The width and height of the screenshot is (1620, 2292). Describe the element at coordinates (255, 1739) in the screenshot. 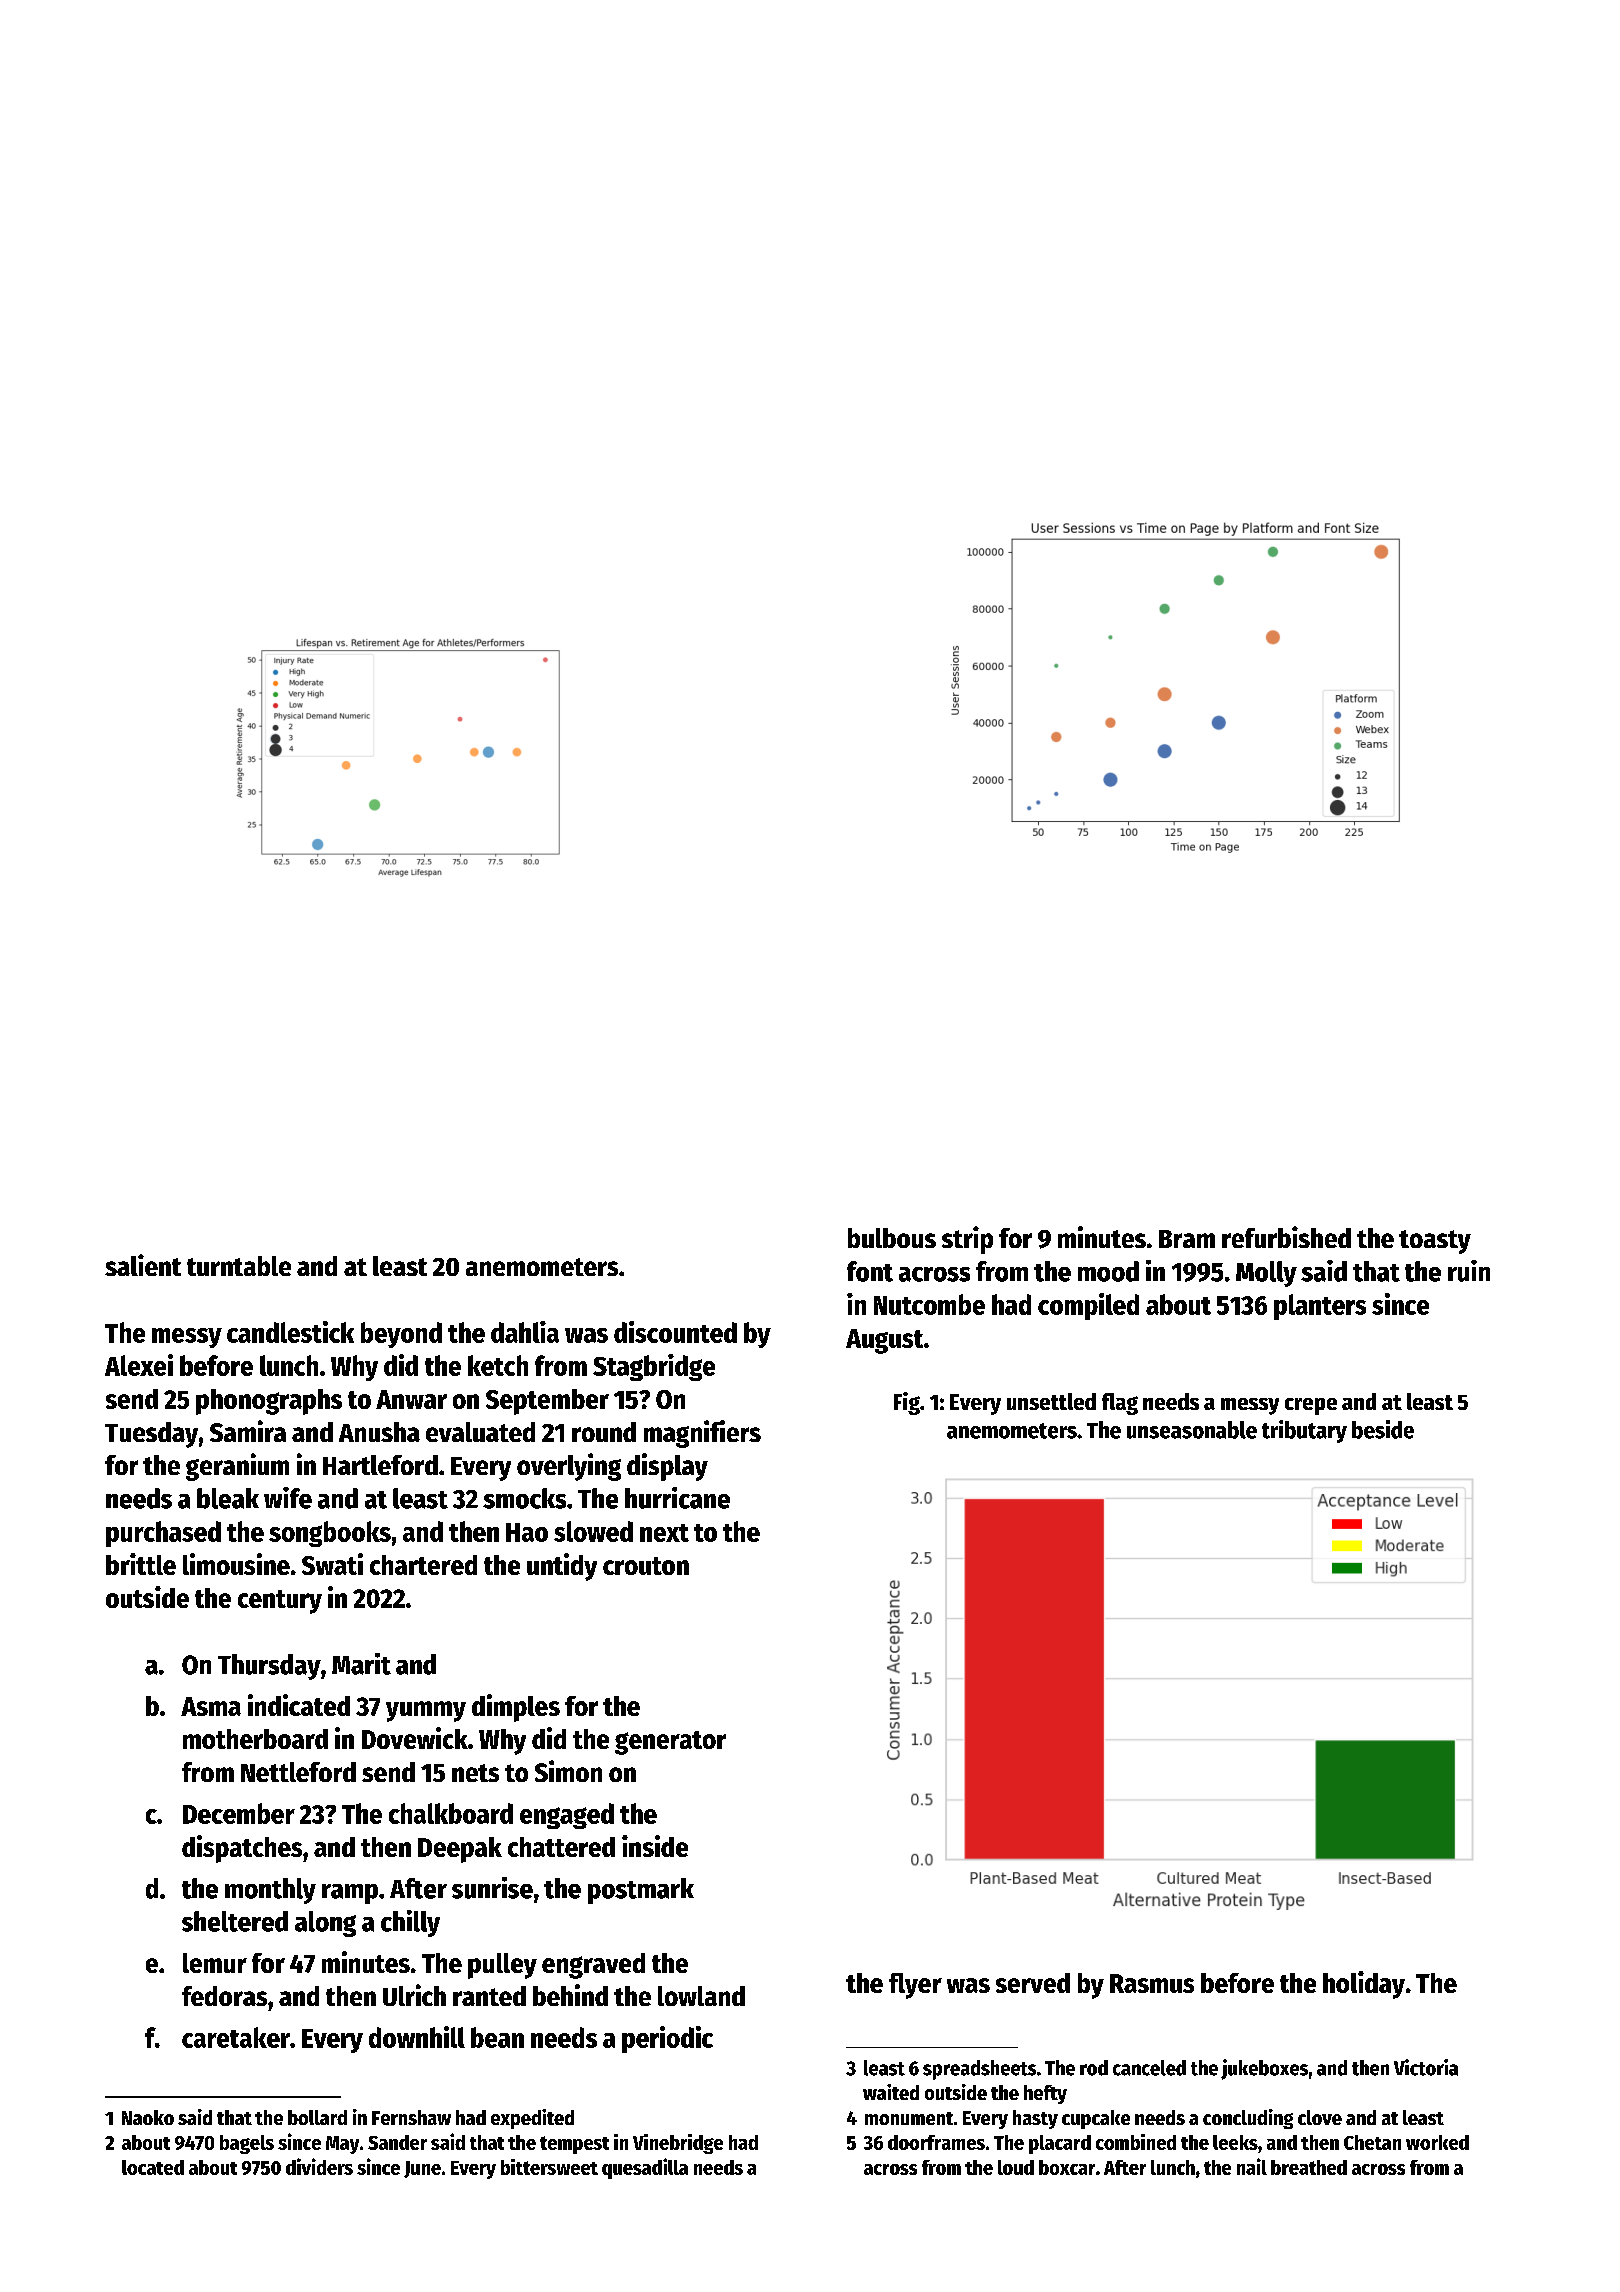

I see `motherboard` at that location.
